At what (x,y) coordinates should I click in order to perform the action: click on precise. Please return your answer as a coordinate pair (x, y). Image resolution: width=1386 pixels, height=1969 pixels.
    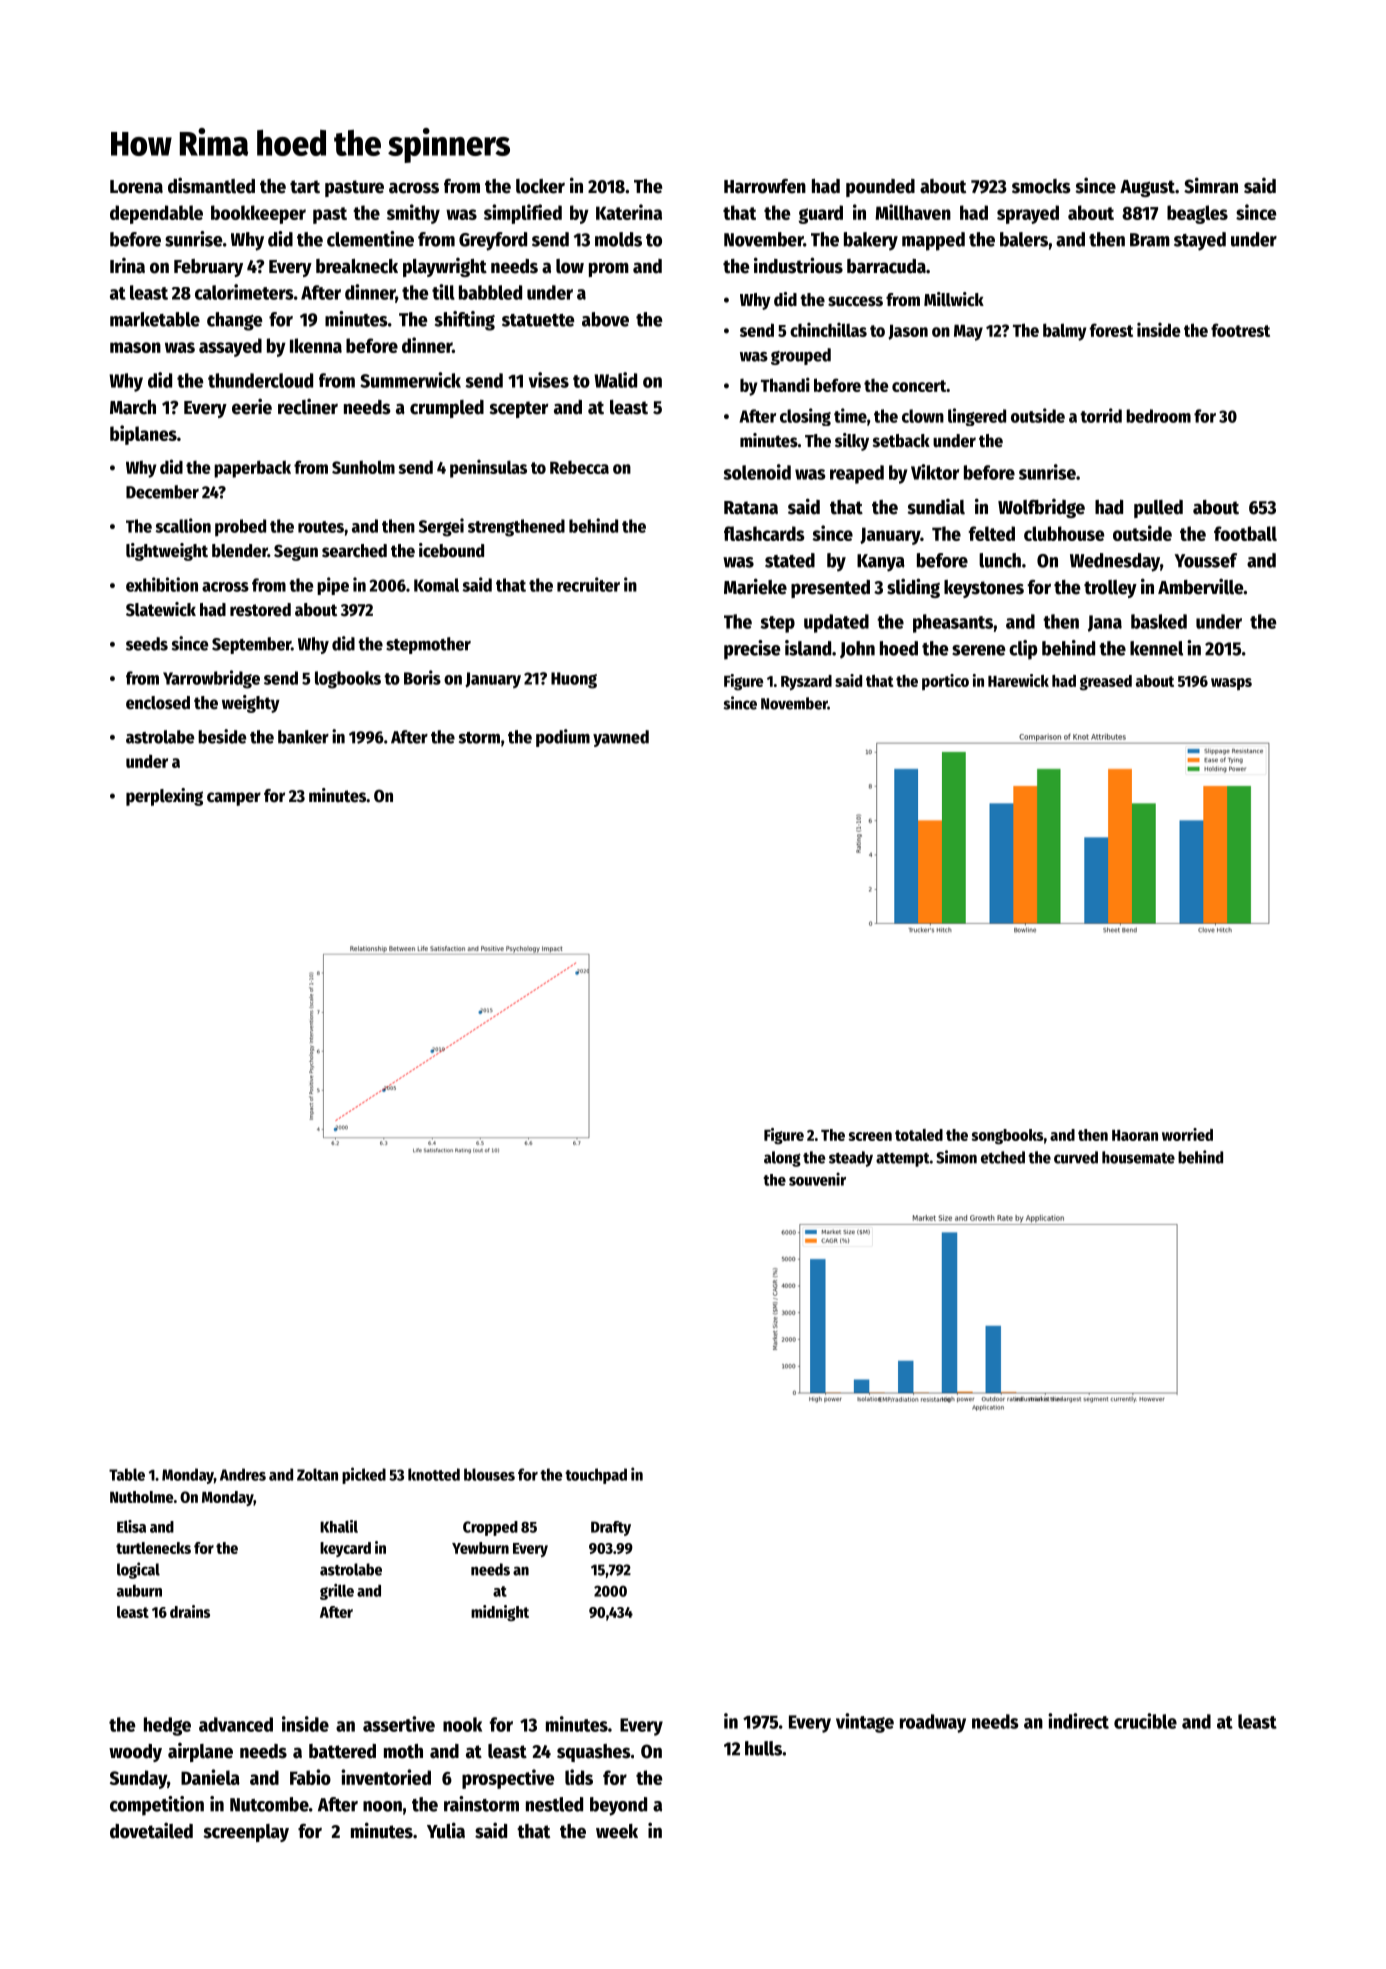
    Looking at the image, I should click on (752, 650).
